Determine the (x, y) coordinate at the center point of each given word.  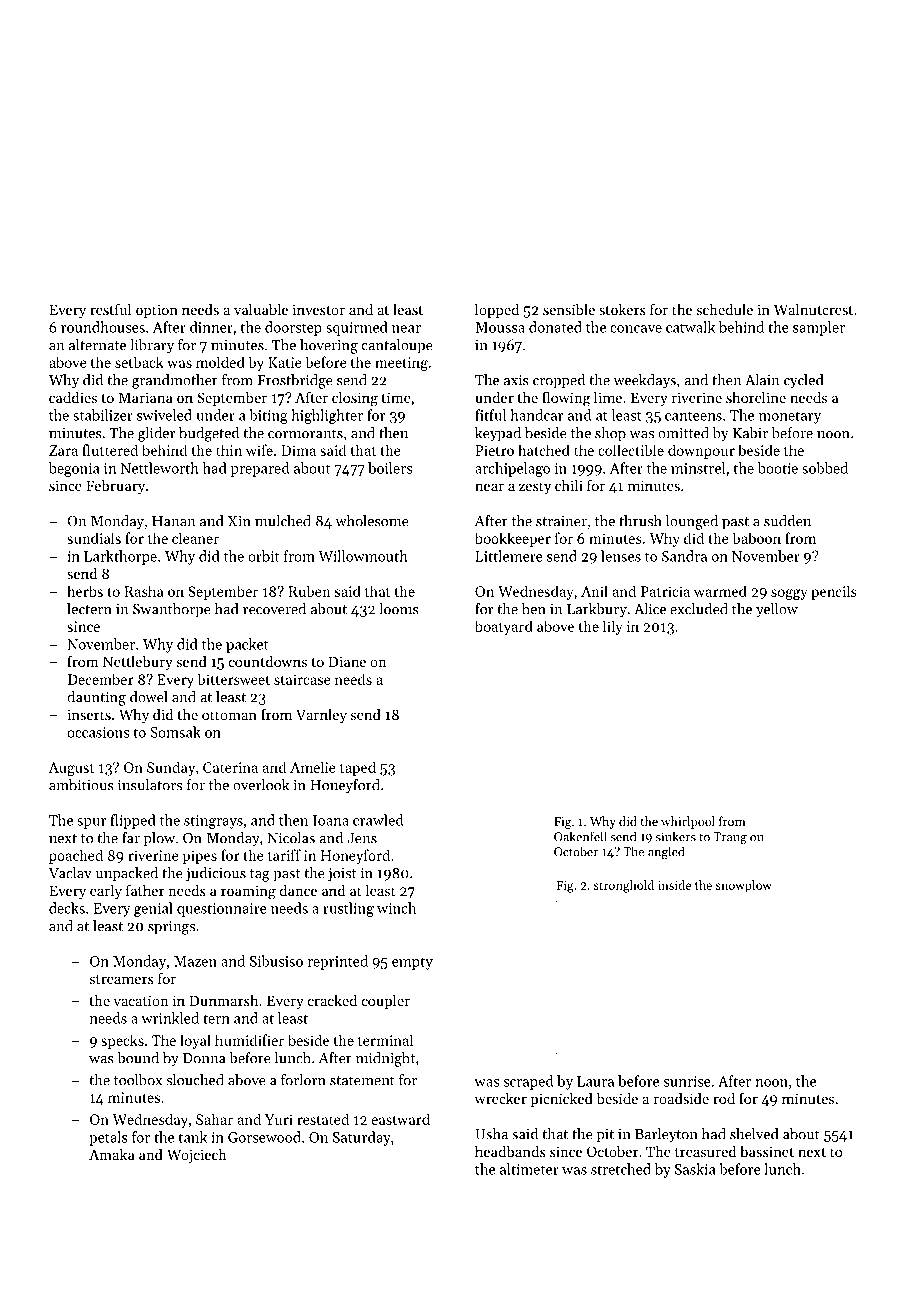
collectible (631, 450)
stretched (621, 1169)
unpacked (127, 874)
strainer (561, 521)
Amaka (112, 1154)
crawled (378, 820)
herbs (85, 591)
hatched (544, 450)
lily (613, 627)
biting (268, 416)
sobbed (825, 468)
